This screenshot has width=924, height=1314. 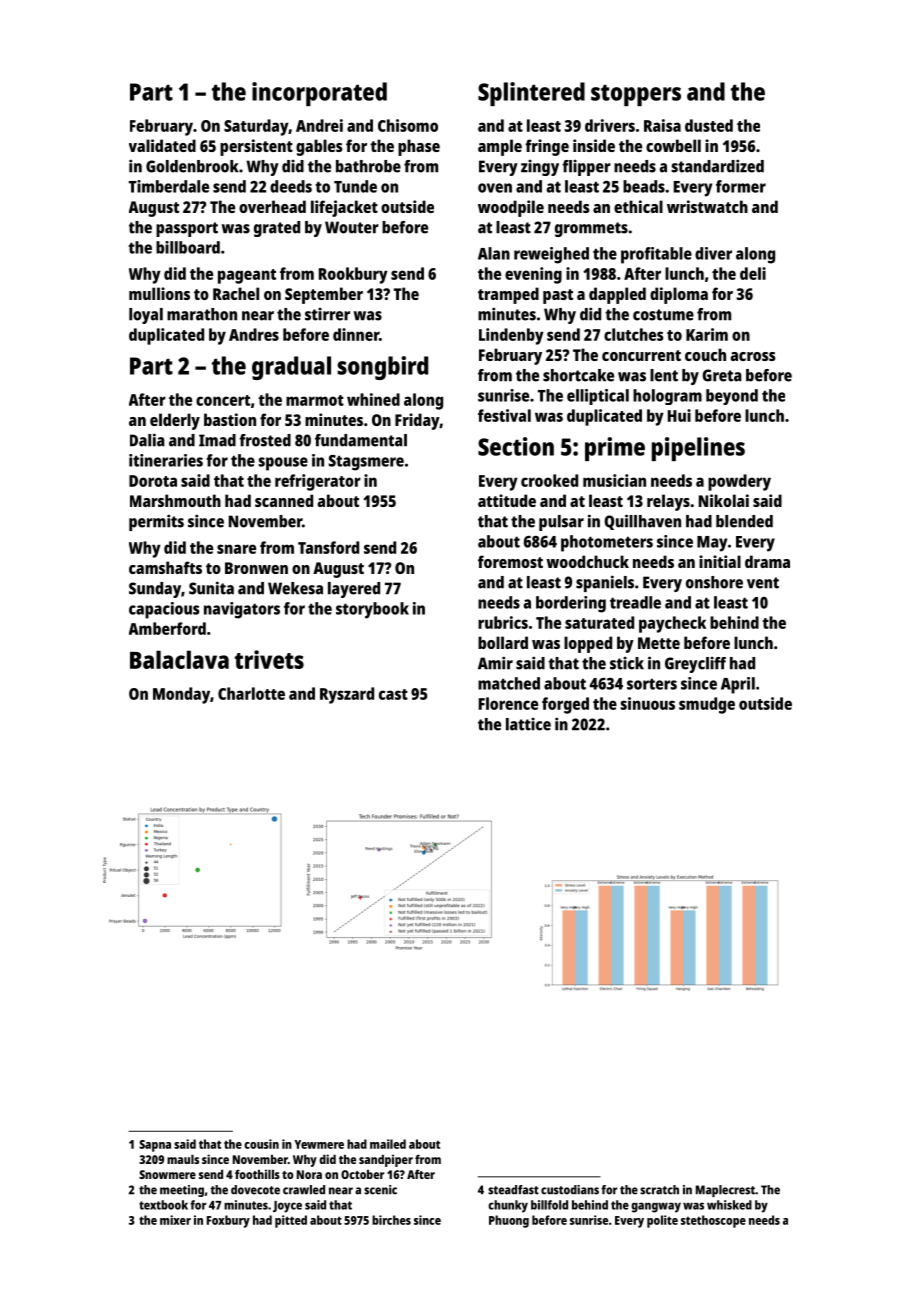 What do you see at coordinates (228, 1221) in the screenshot?
I see `Foxbury` at bounding box center [228, 1221].
